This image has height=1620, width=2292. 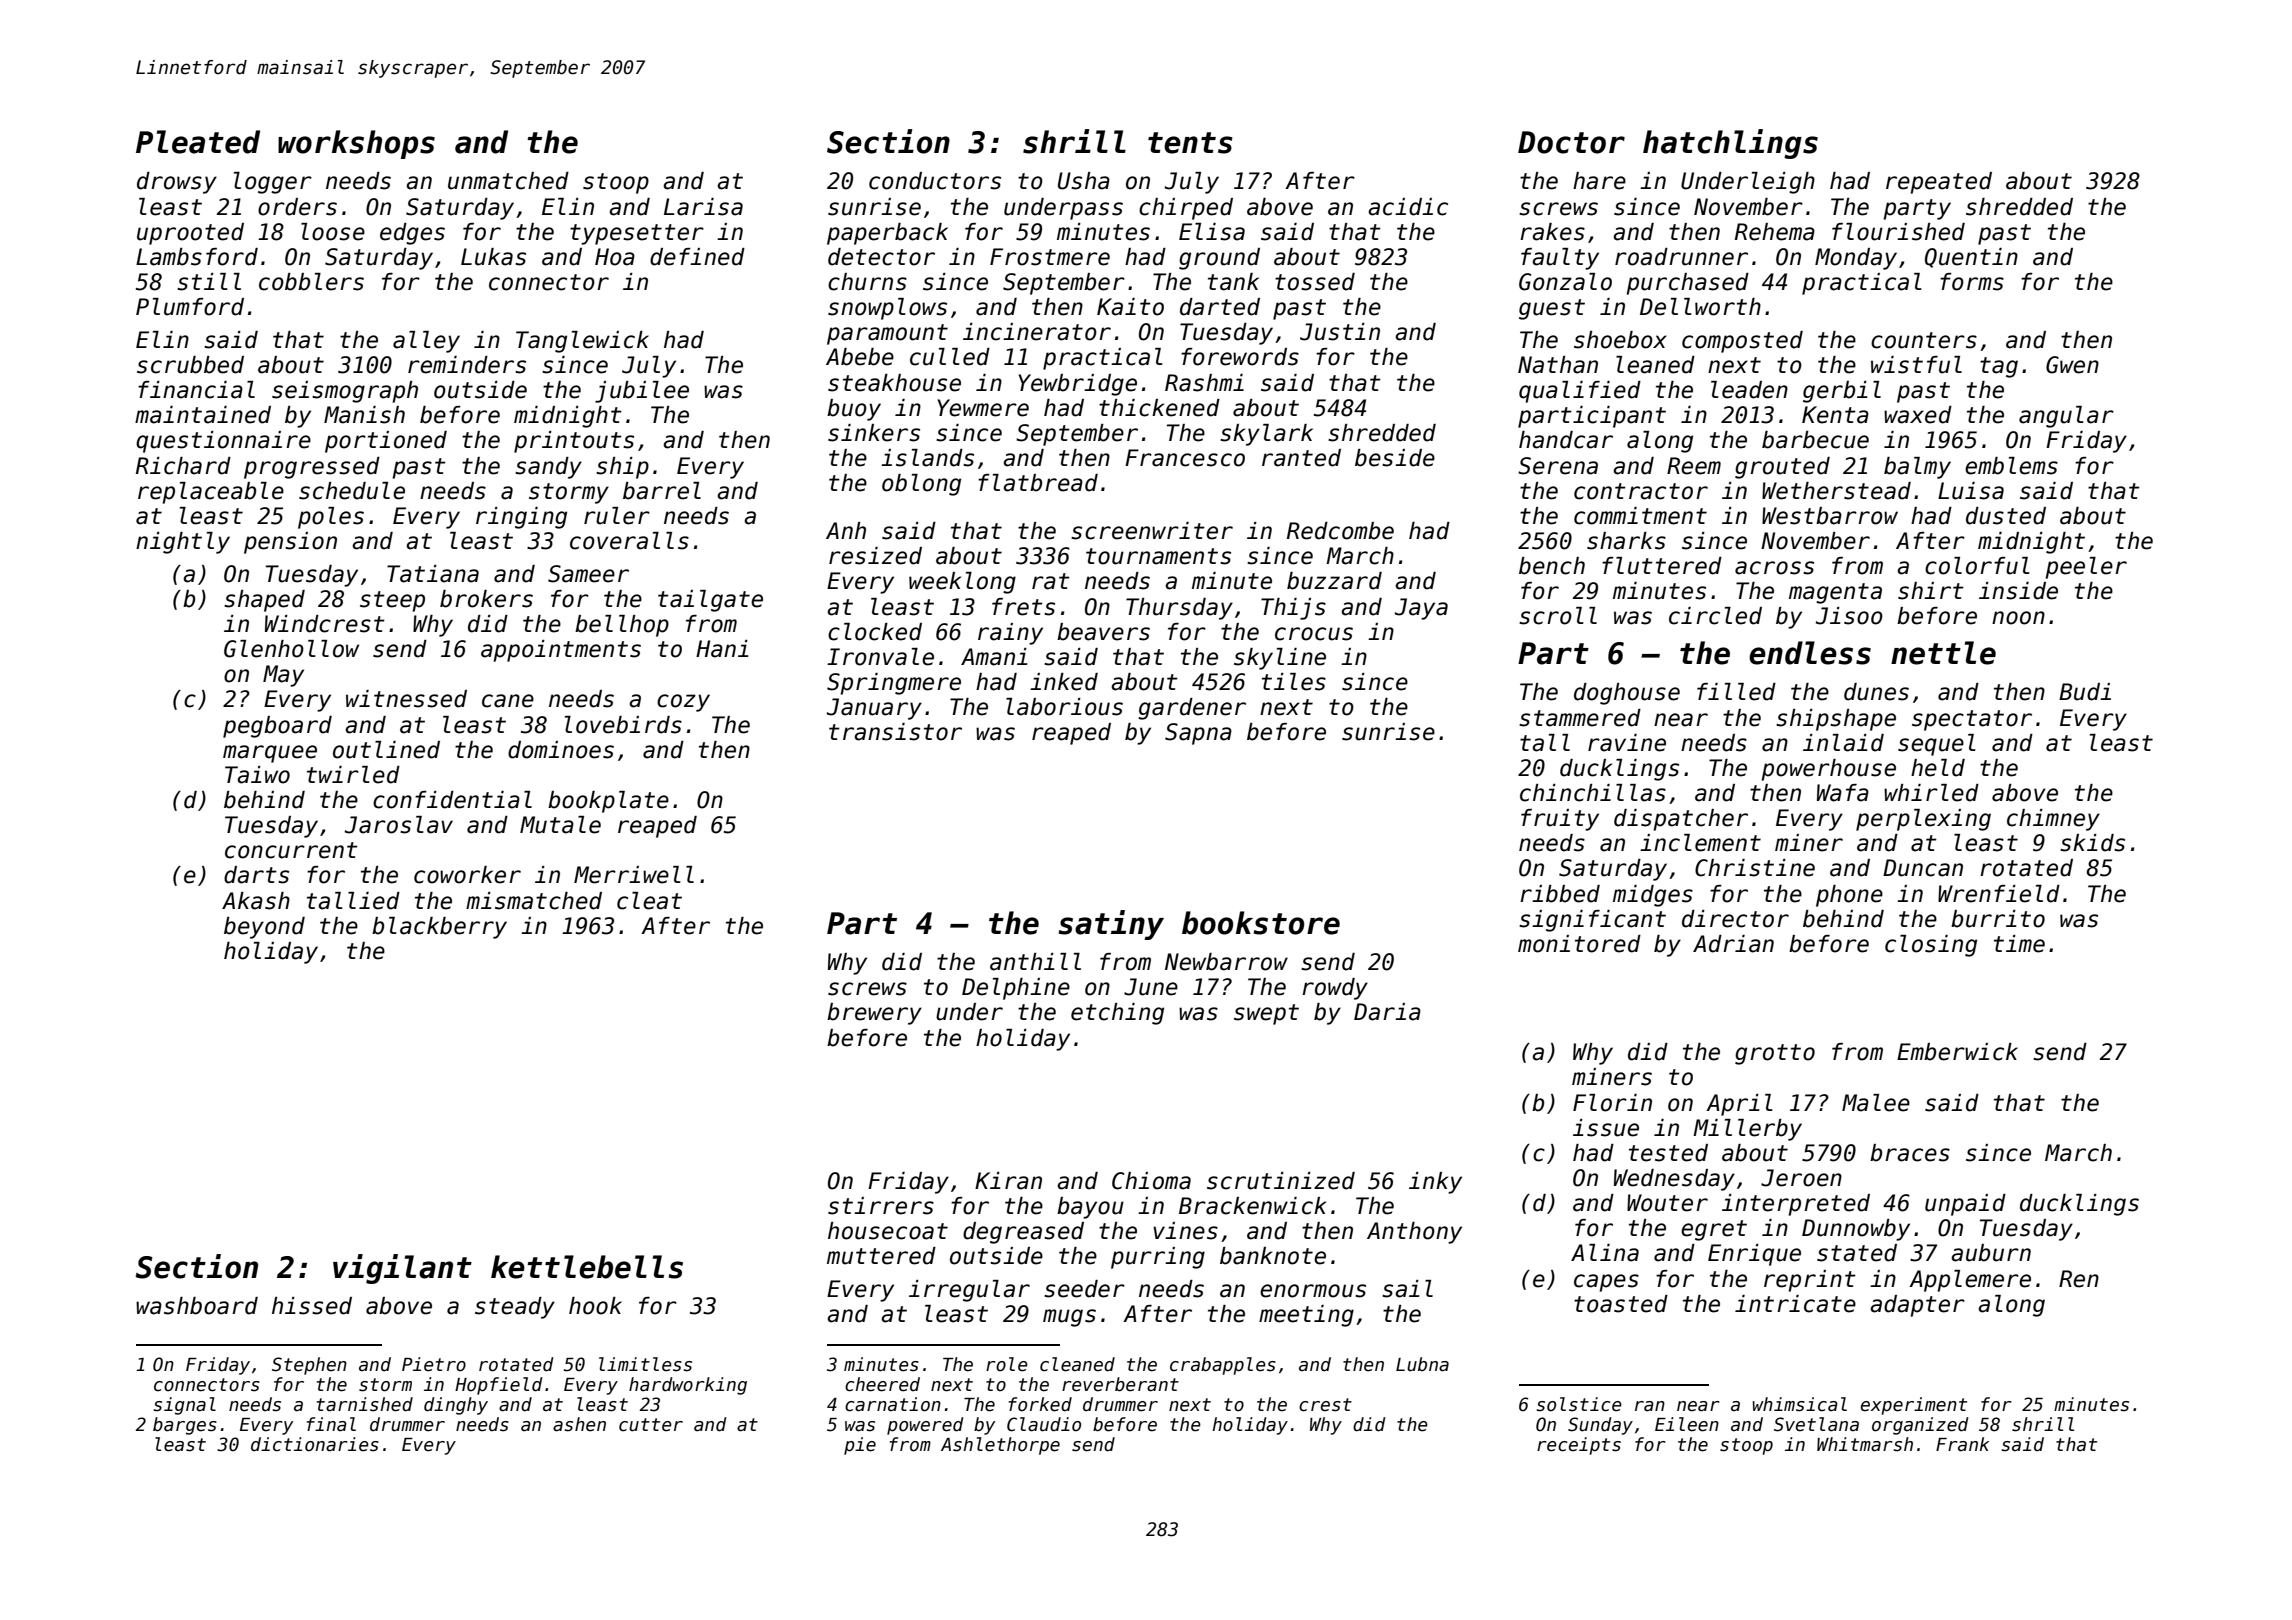 I want to click on Malee, so click(x=1876, y=1103).
